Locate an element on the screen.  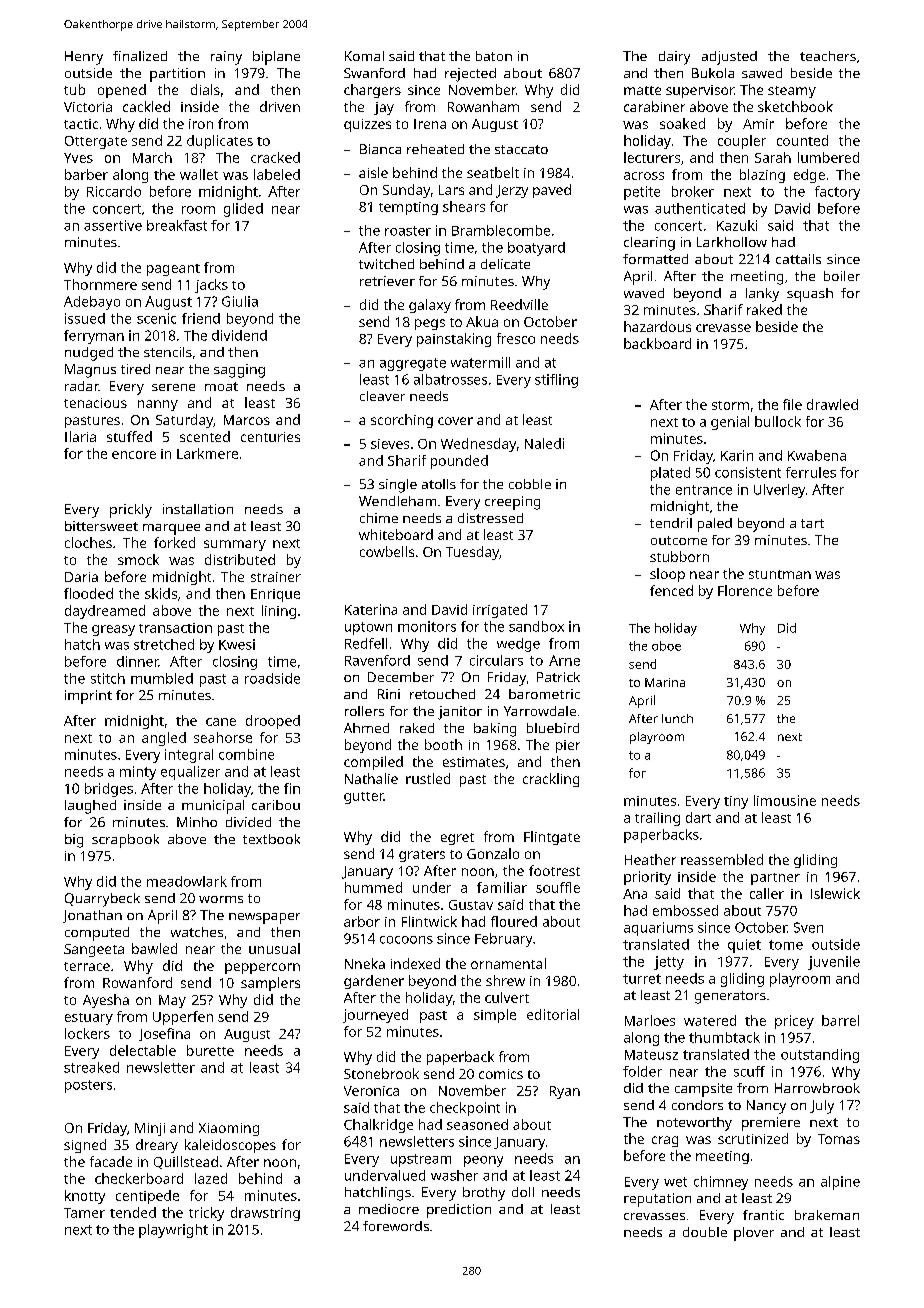
Xiaoming is located at coordinates (229, 1129).
